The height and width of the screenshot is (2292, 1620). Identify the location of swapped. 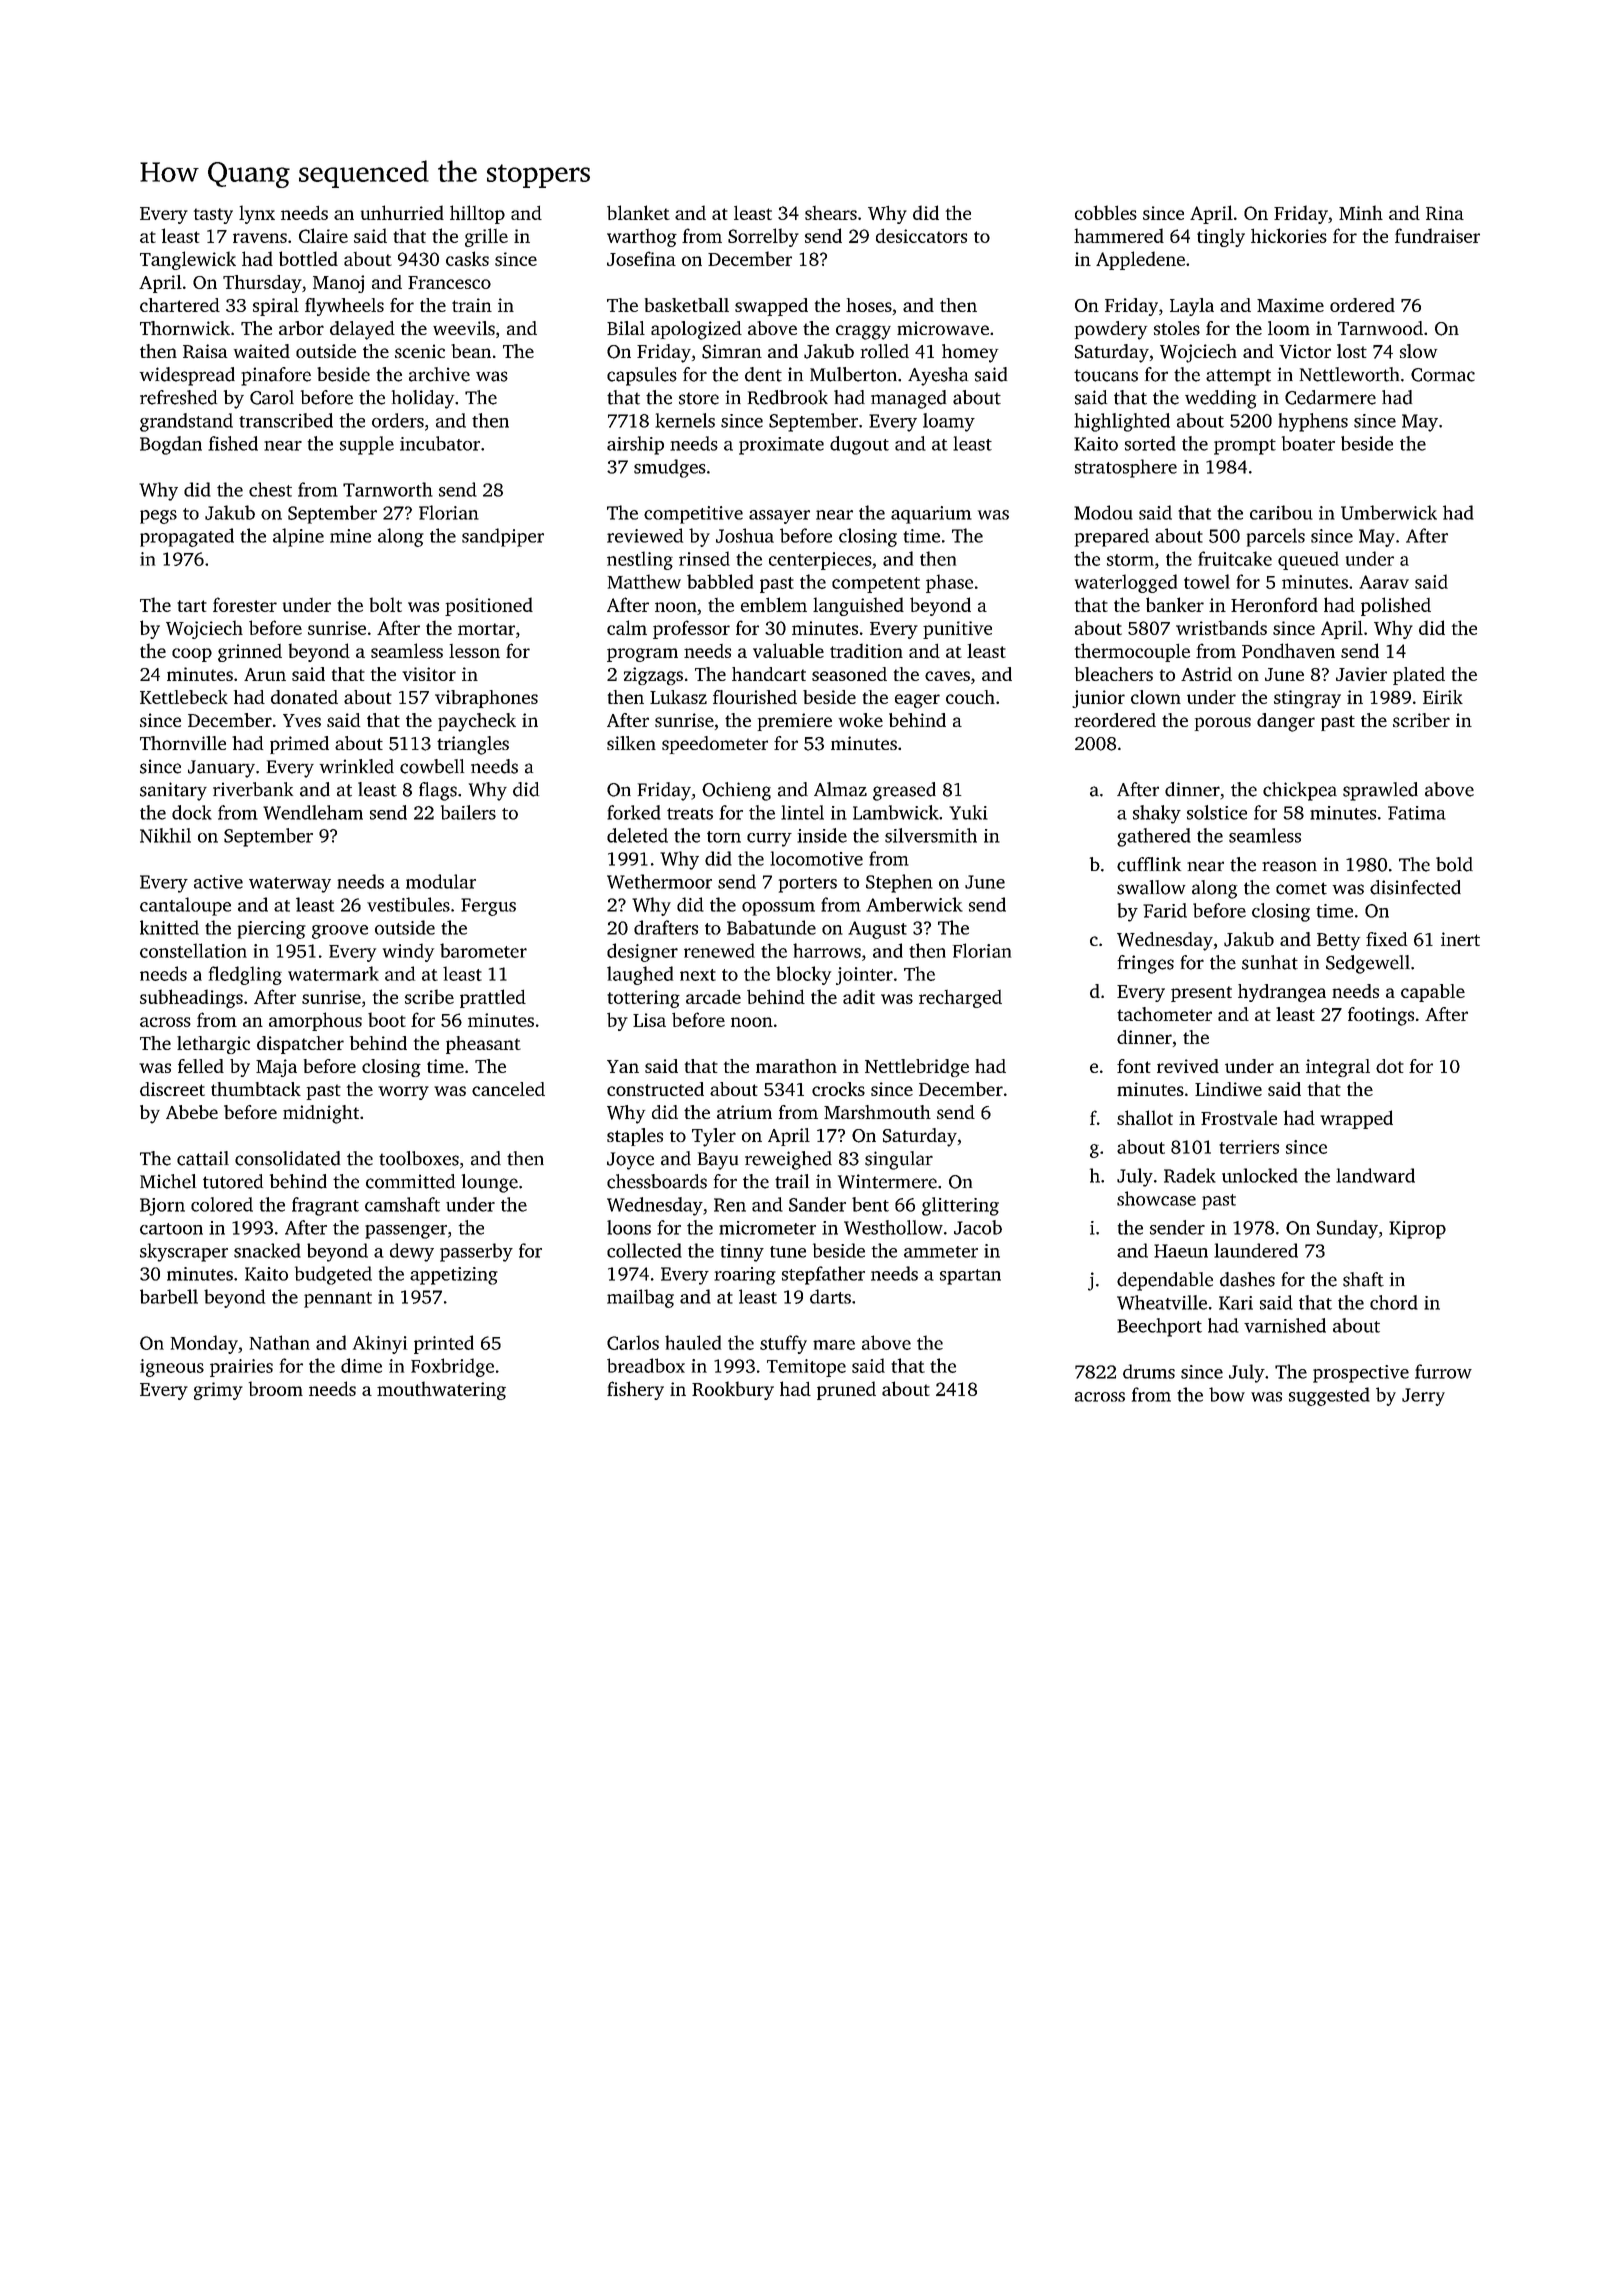
(771, 307).
